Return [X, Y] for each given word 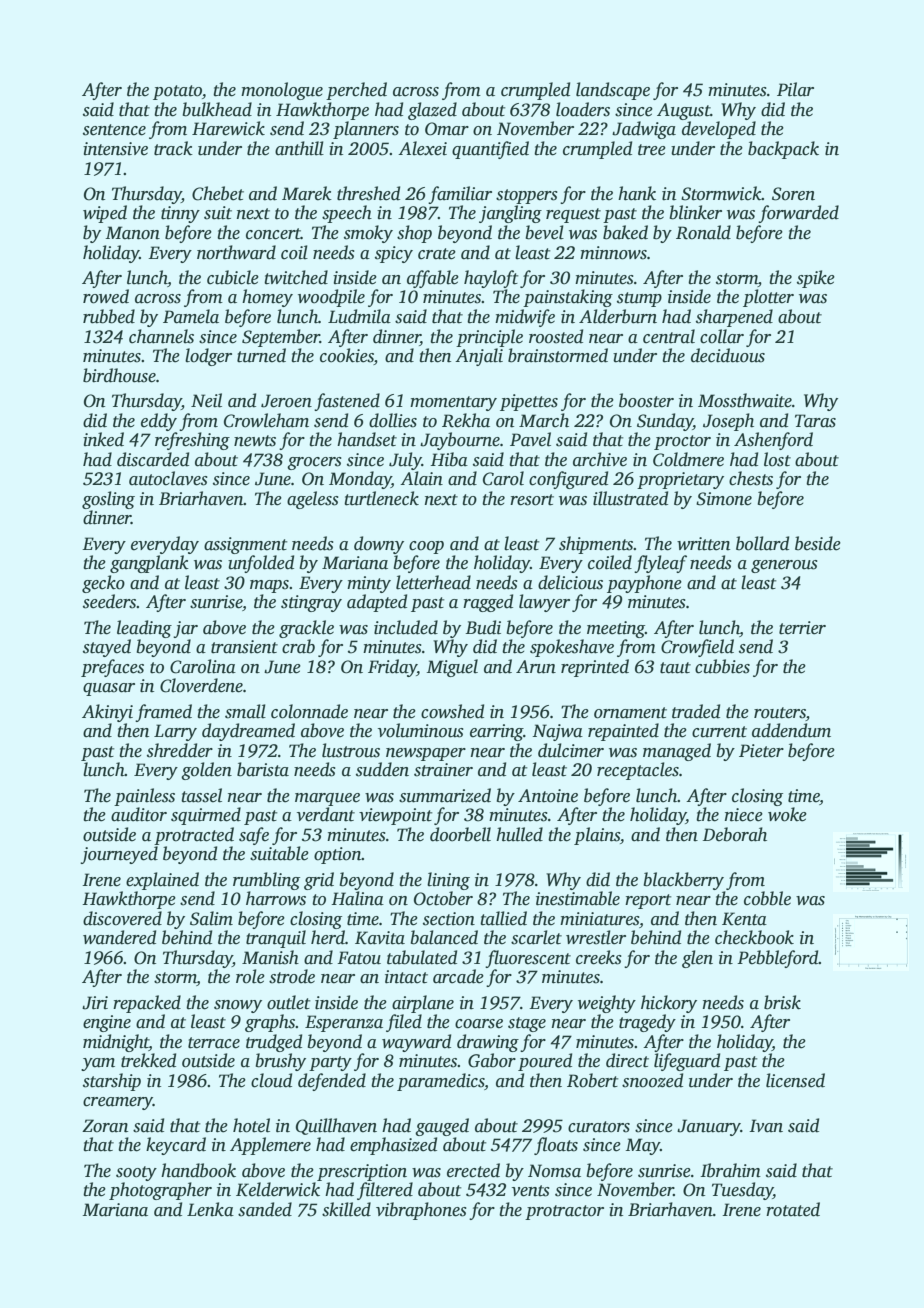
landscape [613, 91]
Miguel [452, 668]
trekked [148, 1060]
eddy [159, 422]
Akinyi [107, 713]
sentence [114, 130]
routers [780, 713]
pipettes [529, 402]
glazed [432, 111]
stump [639, 299]
